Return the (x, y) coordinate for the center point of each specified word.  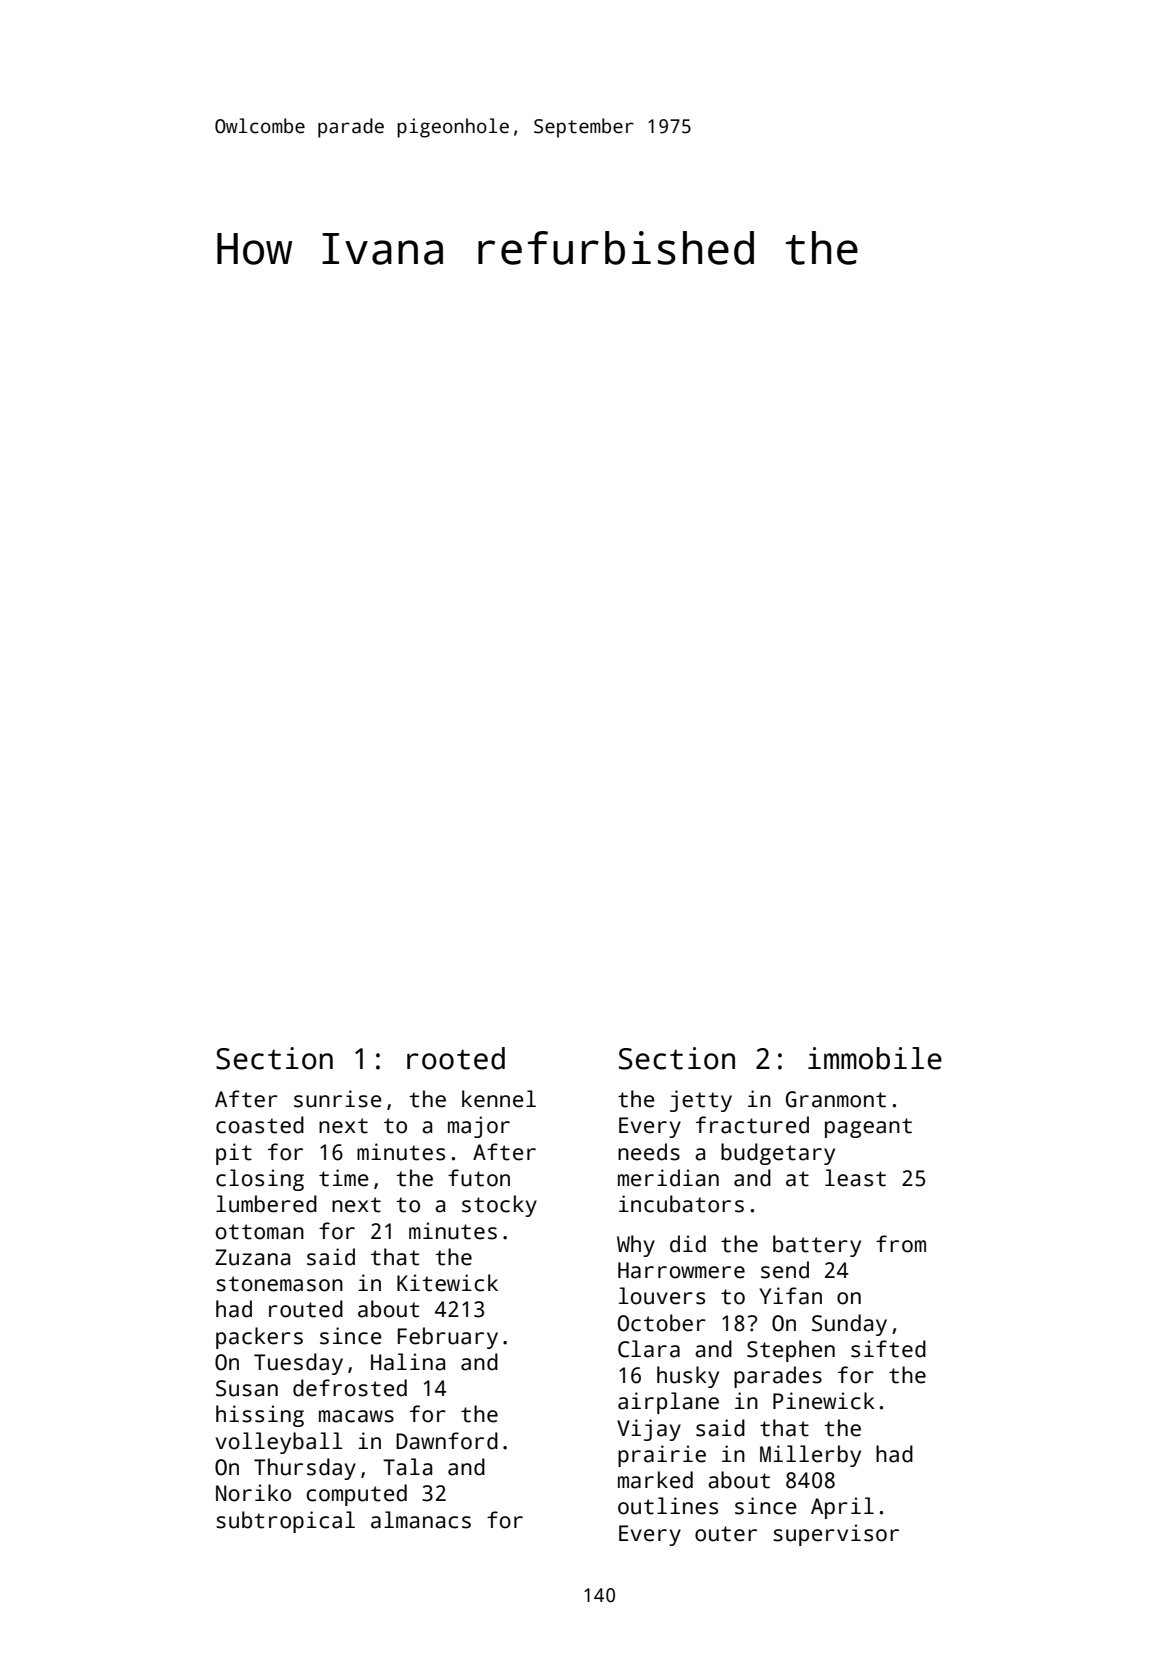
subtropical (285, 1522)
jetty (701, 1101)
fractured (752, 1125)
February (448, 1338)
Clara (649, 1349)
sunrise (338, 1099)
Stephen (791, 1351)
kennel (499, 1099)
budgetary (778, 1154)
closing (260, 1180)
